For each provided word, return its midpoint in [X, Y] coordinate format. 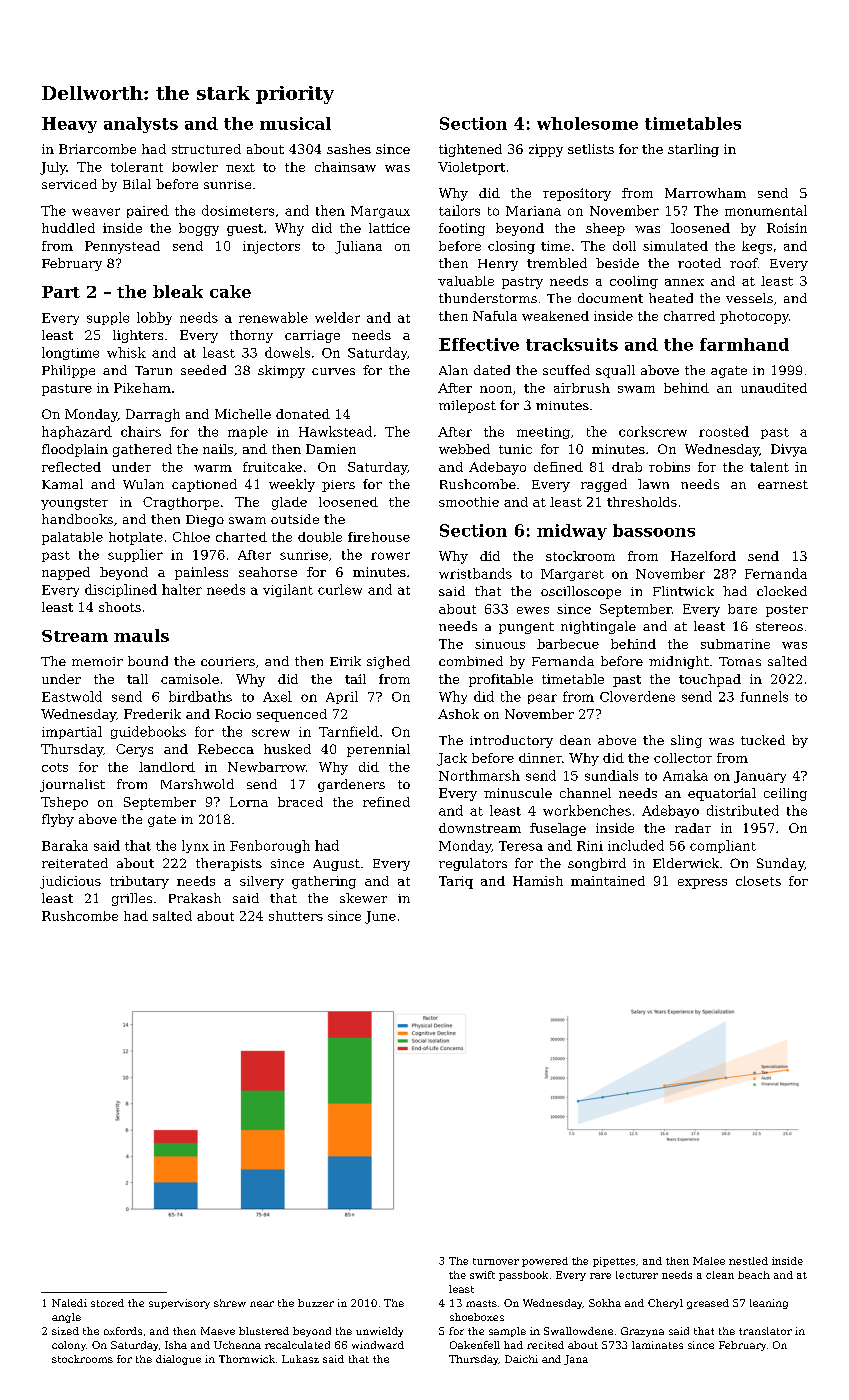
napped [66, 573]
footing [462, 229]
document [610, 298]
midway [572, 532]
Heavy [69, 125]
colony [69, 1346]
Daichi [521, 1359]
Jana [576, 1360]
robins [669, 467]
